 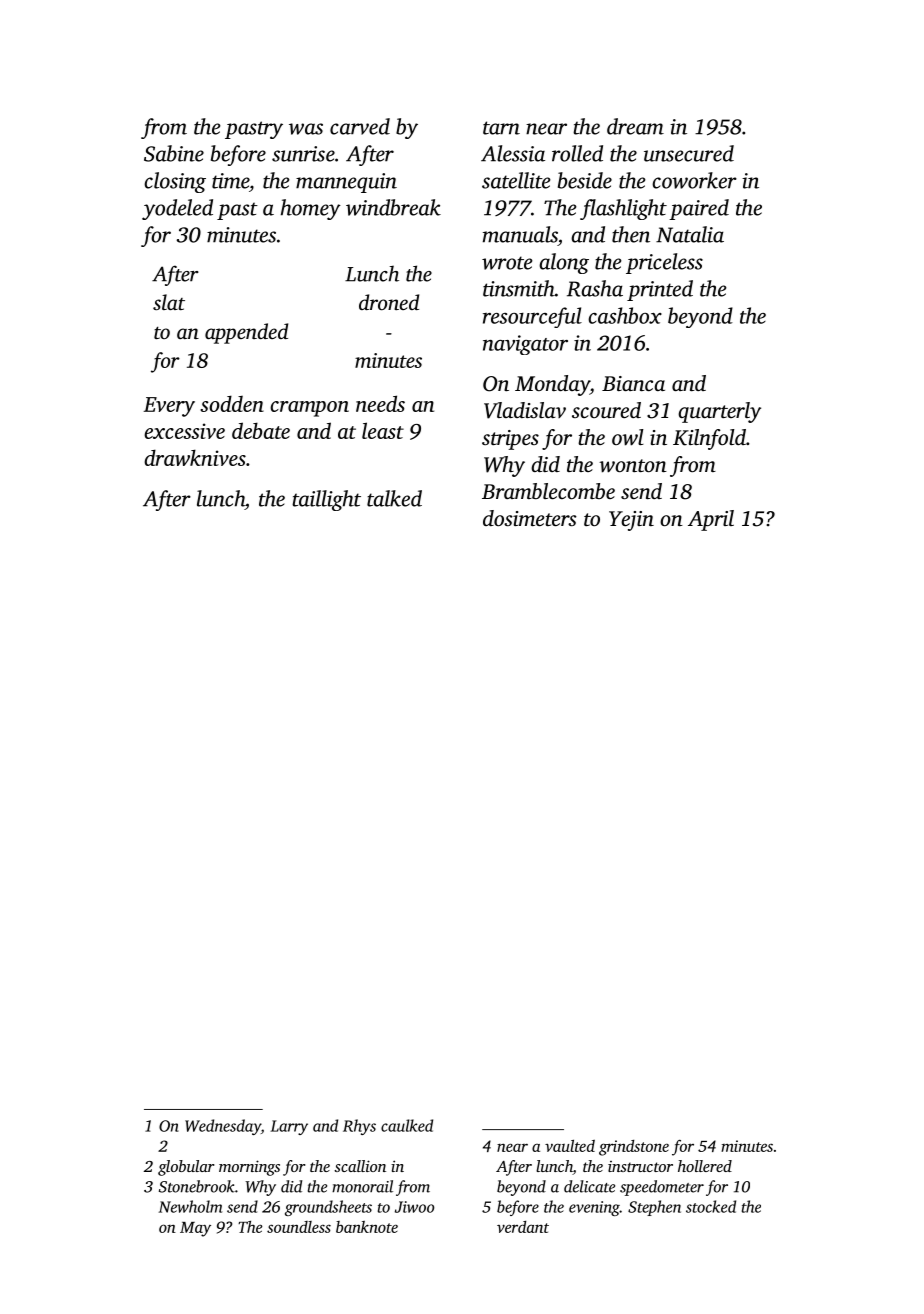 I want to click on soundless, so click(x=299, y=1227).
